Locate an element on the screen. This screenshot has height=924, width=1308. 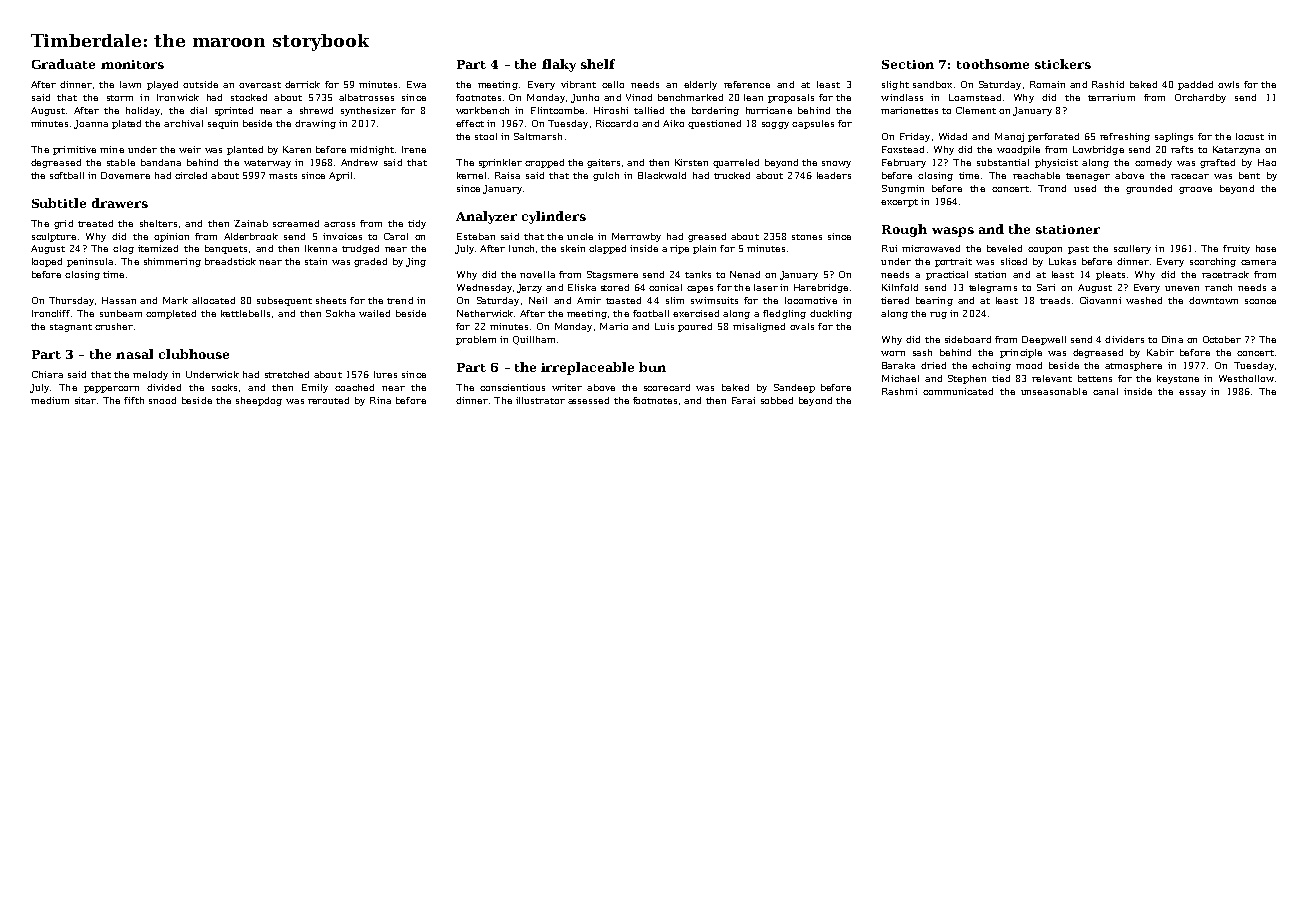
Wednesday is located at coordinates (484, 288).
